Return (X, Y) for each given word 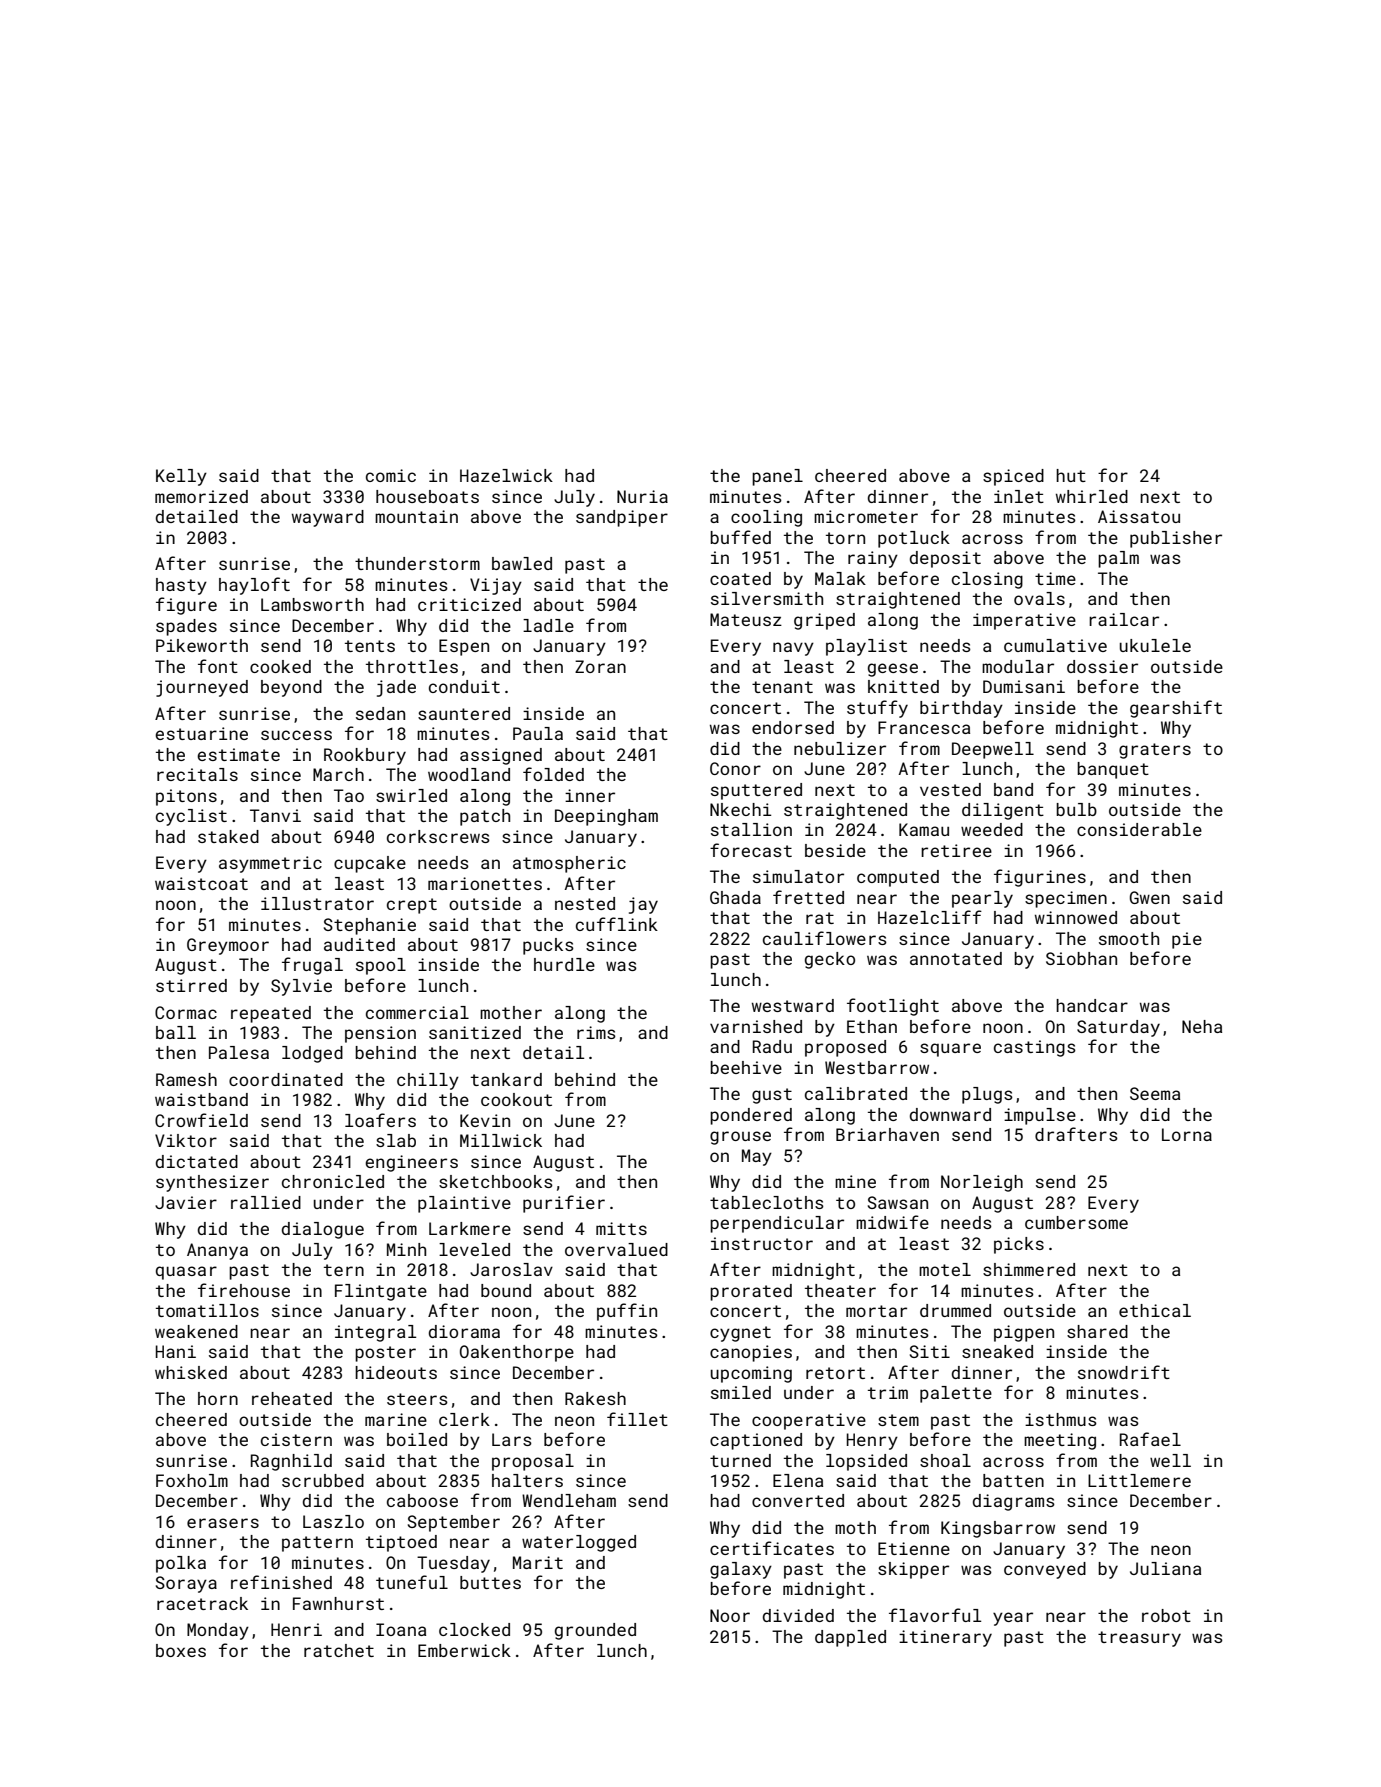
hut (1071, 475)
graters (1155, 751)
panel (777, 477)
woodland (469, 774)
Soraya (186, 1584)
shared (1097, 1331)
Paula (538, 733)
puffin (627, 1312)
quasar (186, 1273)
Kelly (181, 477)
